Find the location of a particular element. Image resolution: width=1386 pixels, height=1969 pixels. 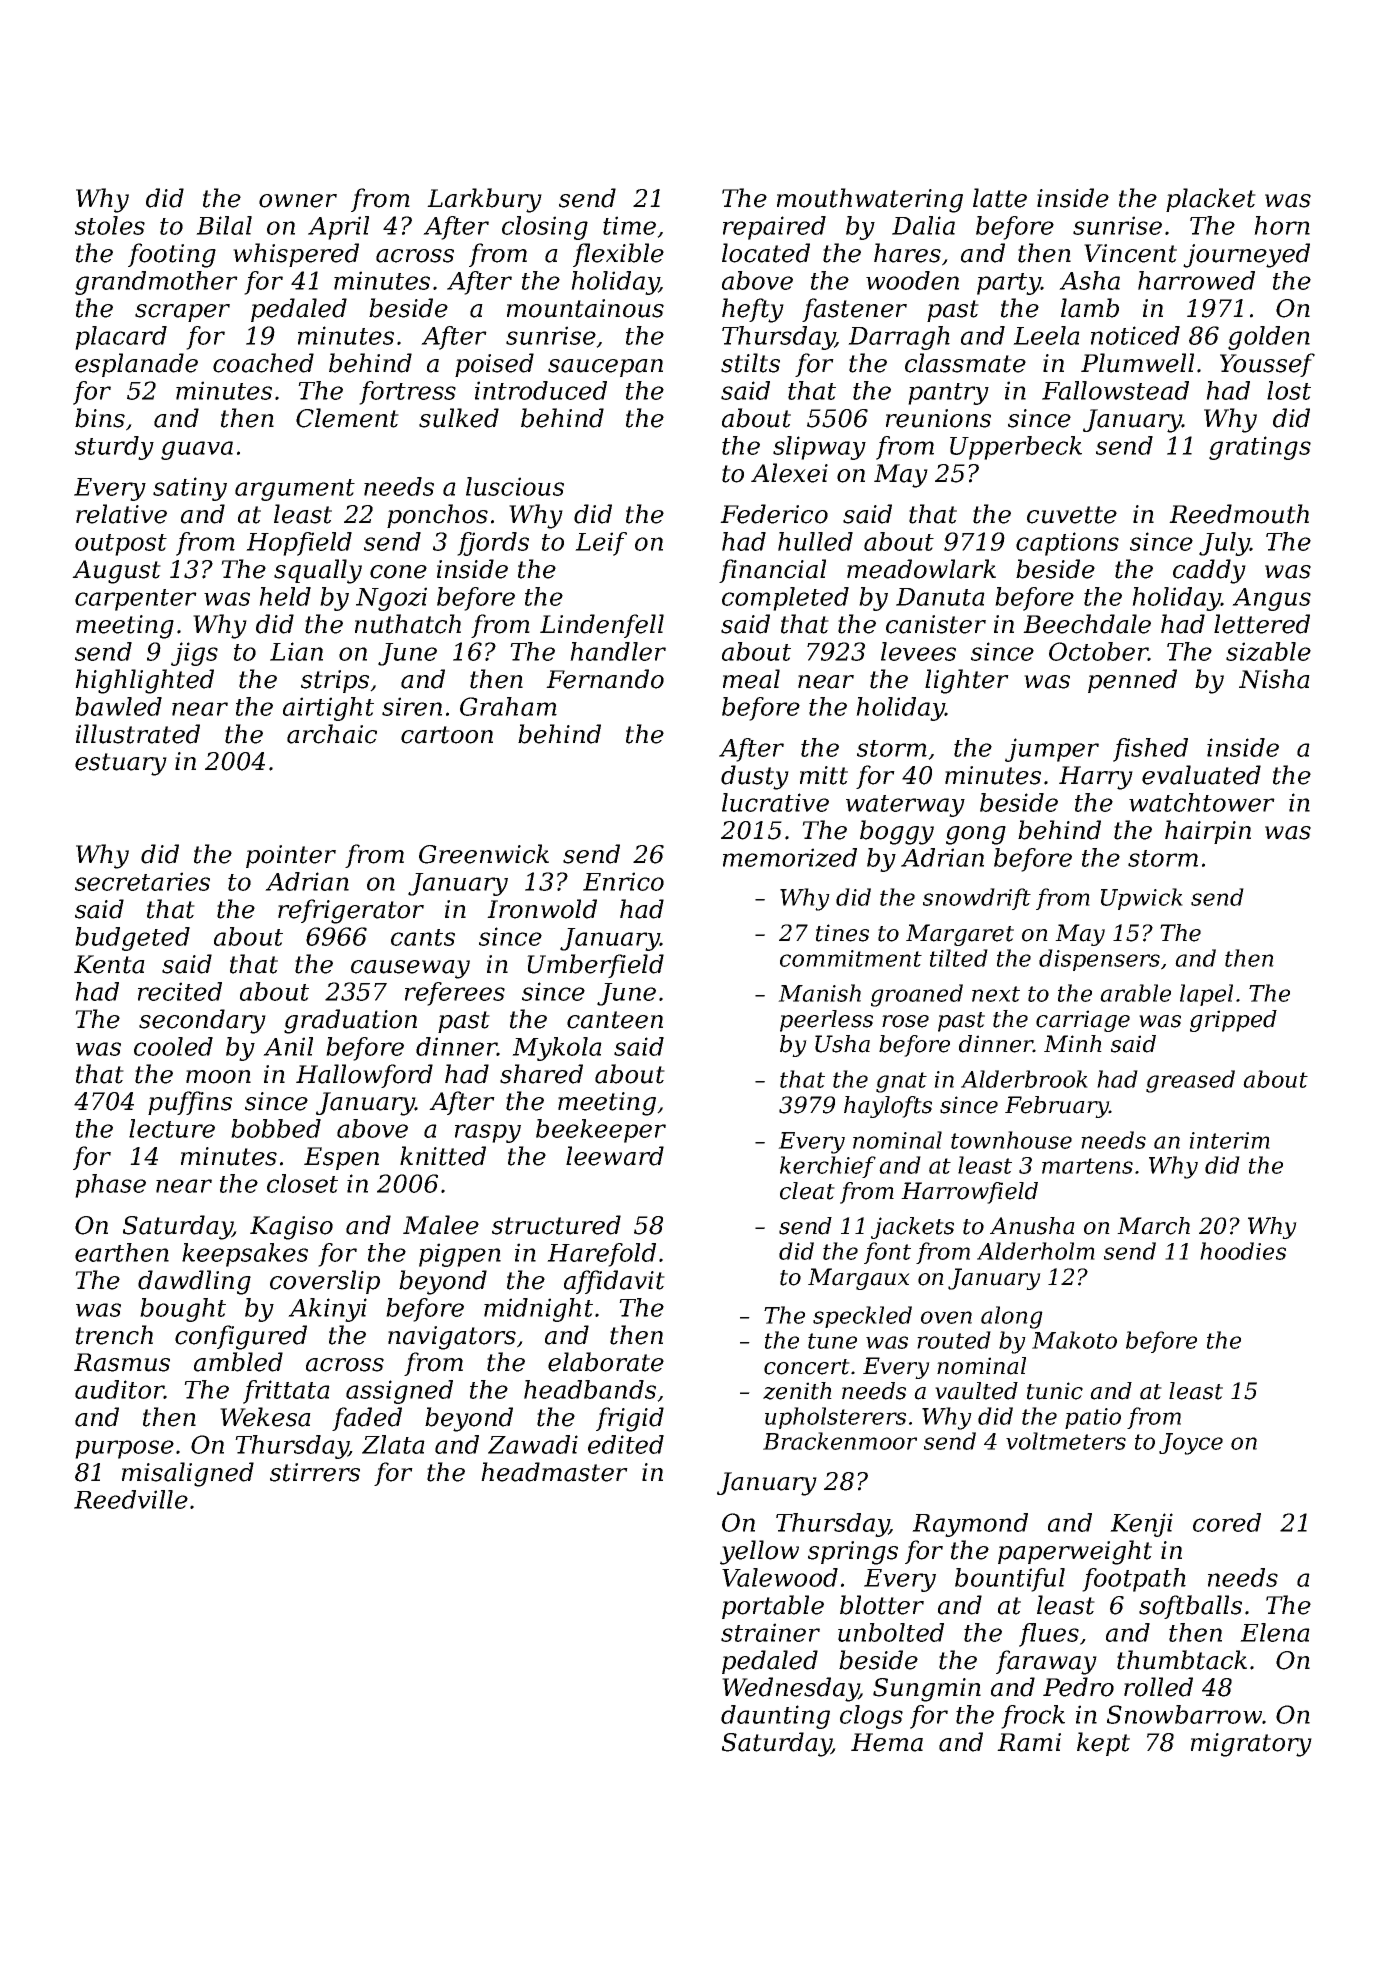

martens is located at coordinates (1087, 1166).
